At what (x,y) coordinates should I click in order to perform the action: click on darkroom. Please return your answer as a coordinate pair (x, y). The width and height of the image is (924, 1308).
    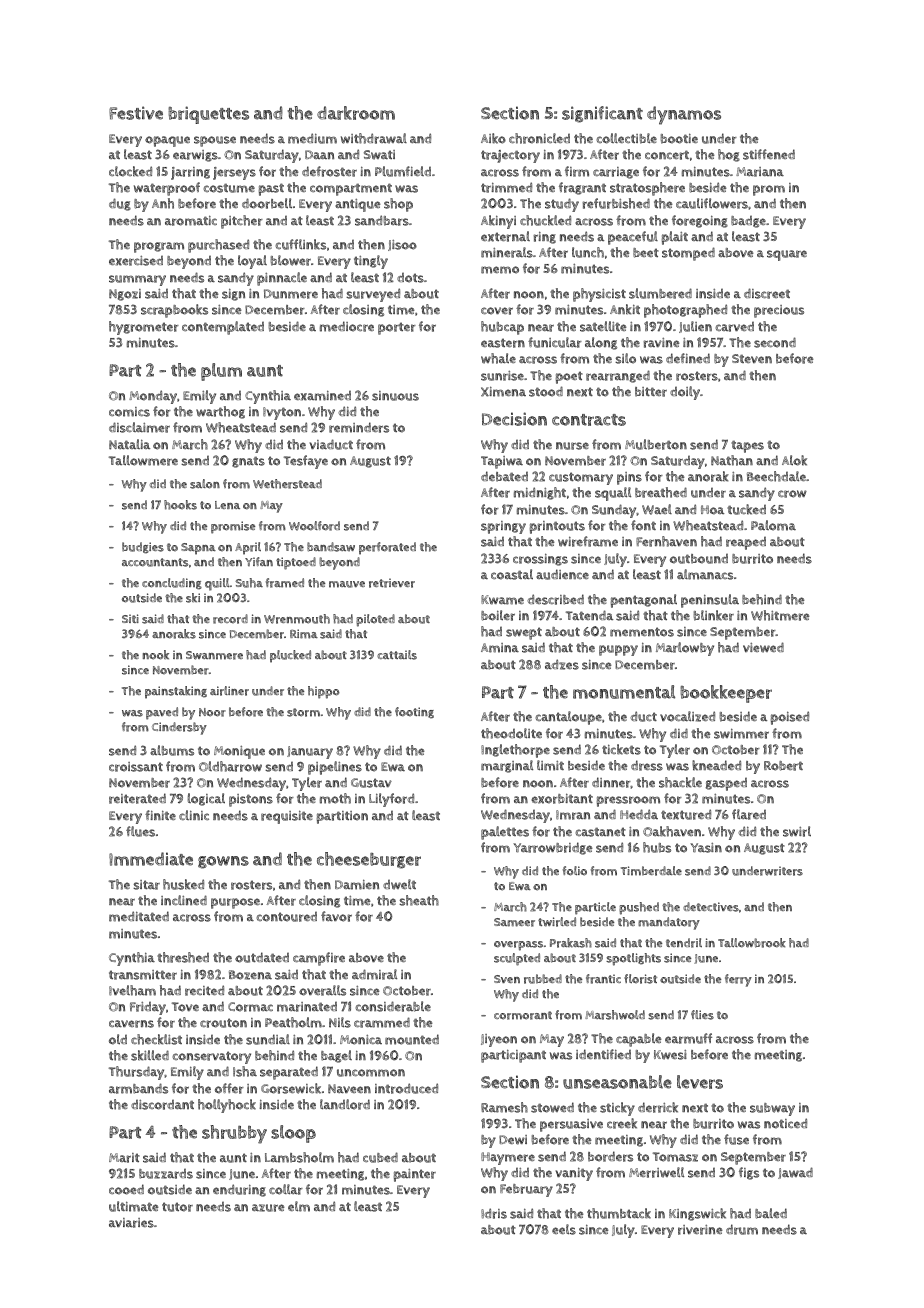
    Looking at the image, I should click on (356, 113).
